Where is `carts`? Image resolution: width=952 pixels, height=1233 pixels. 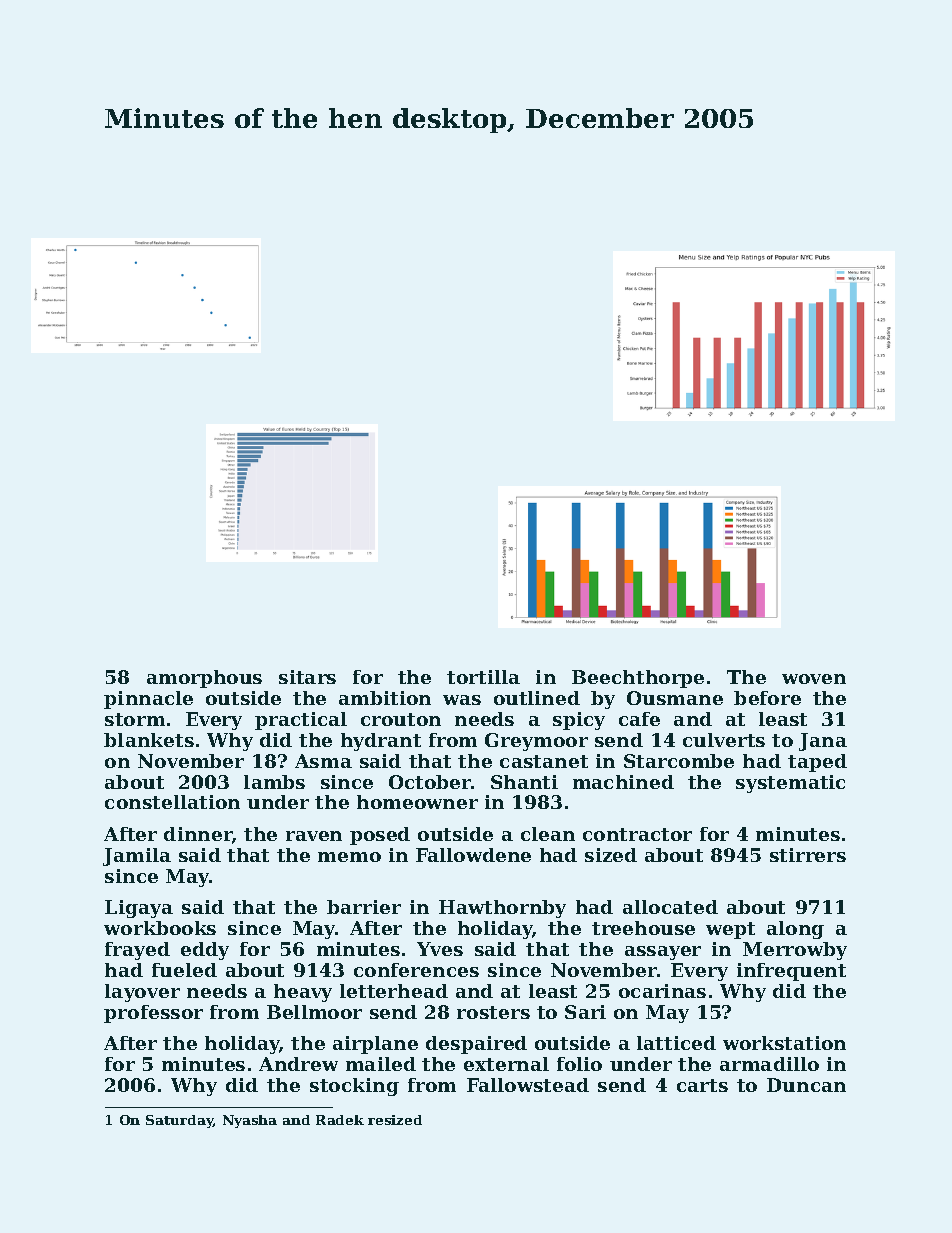 carts is located at coordinates (702, 1085).
